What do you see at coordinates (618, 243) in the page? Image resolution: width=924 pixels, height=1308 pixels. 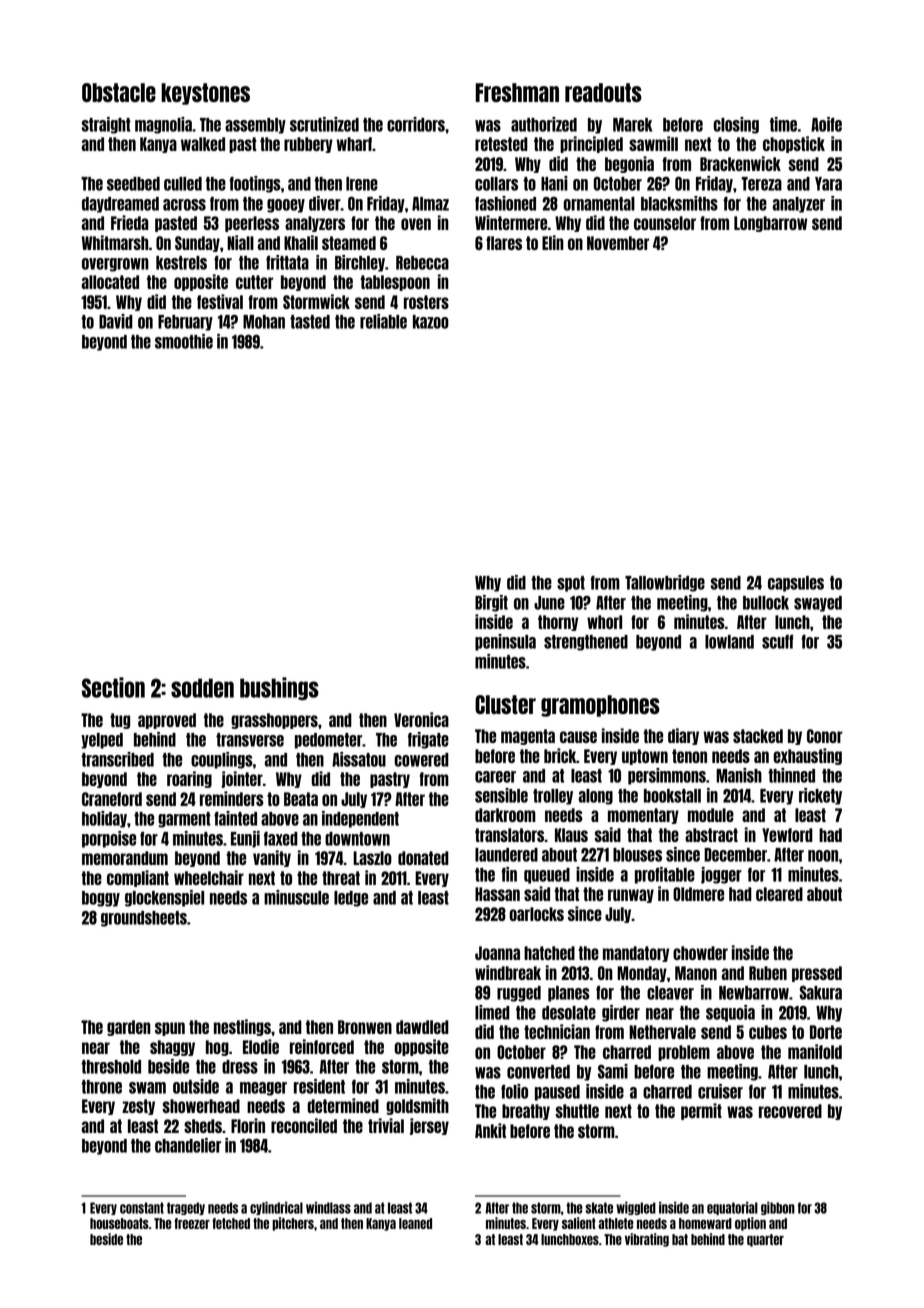 I see `November` at bounding box center [618, 243].
